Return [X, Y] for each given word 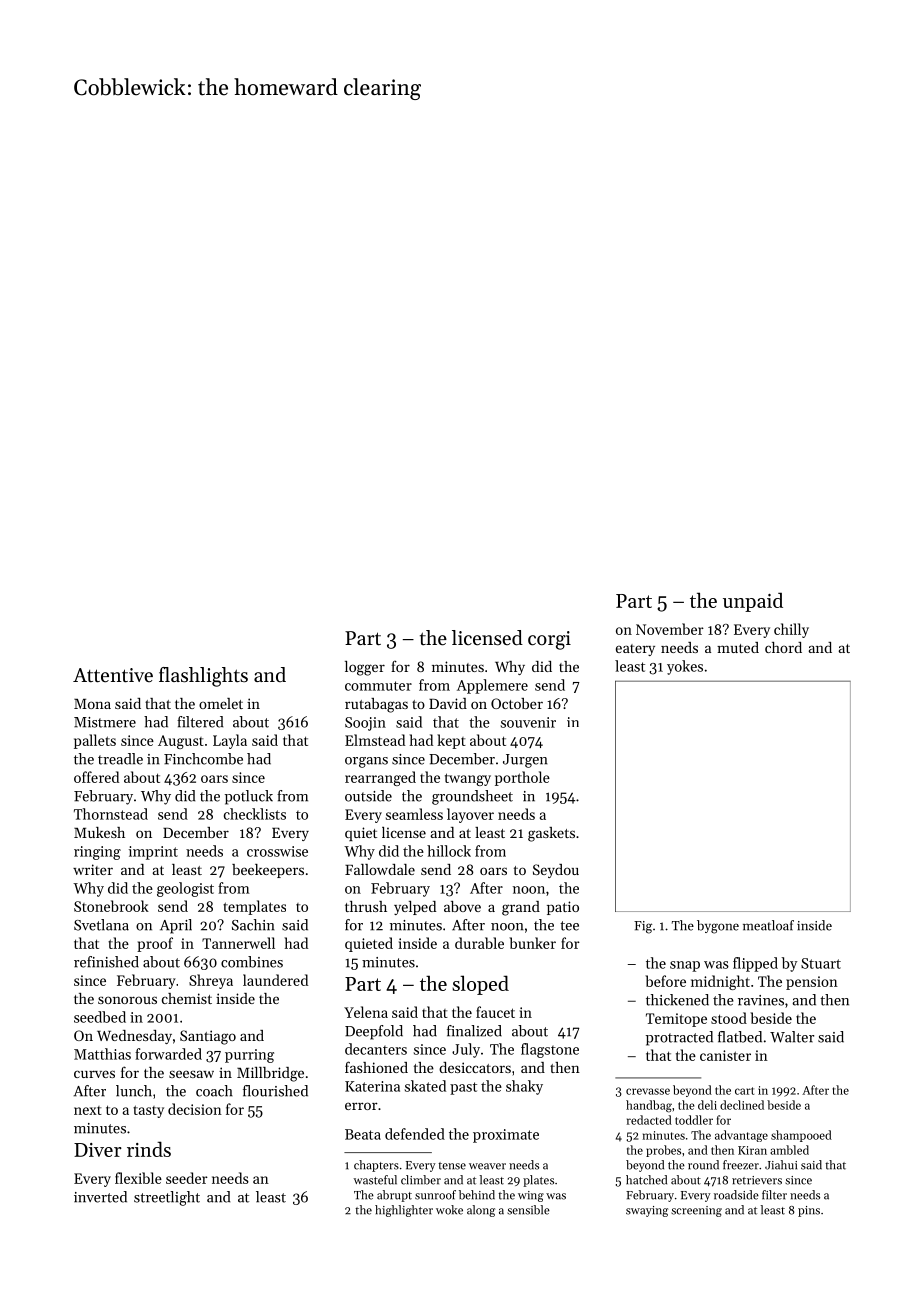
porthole [522, 778]
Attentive [113, 675]
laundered [275, 980]
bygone [718, 927]
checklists [255, 814]
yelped [415, 908]
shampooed [801, 1136]
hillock [449, 851]
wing [531, 1196]
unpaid [753, 602]
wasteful [375, 1180]
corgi [549, 640]
